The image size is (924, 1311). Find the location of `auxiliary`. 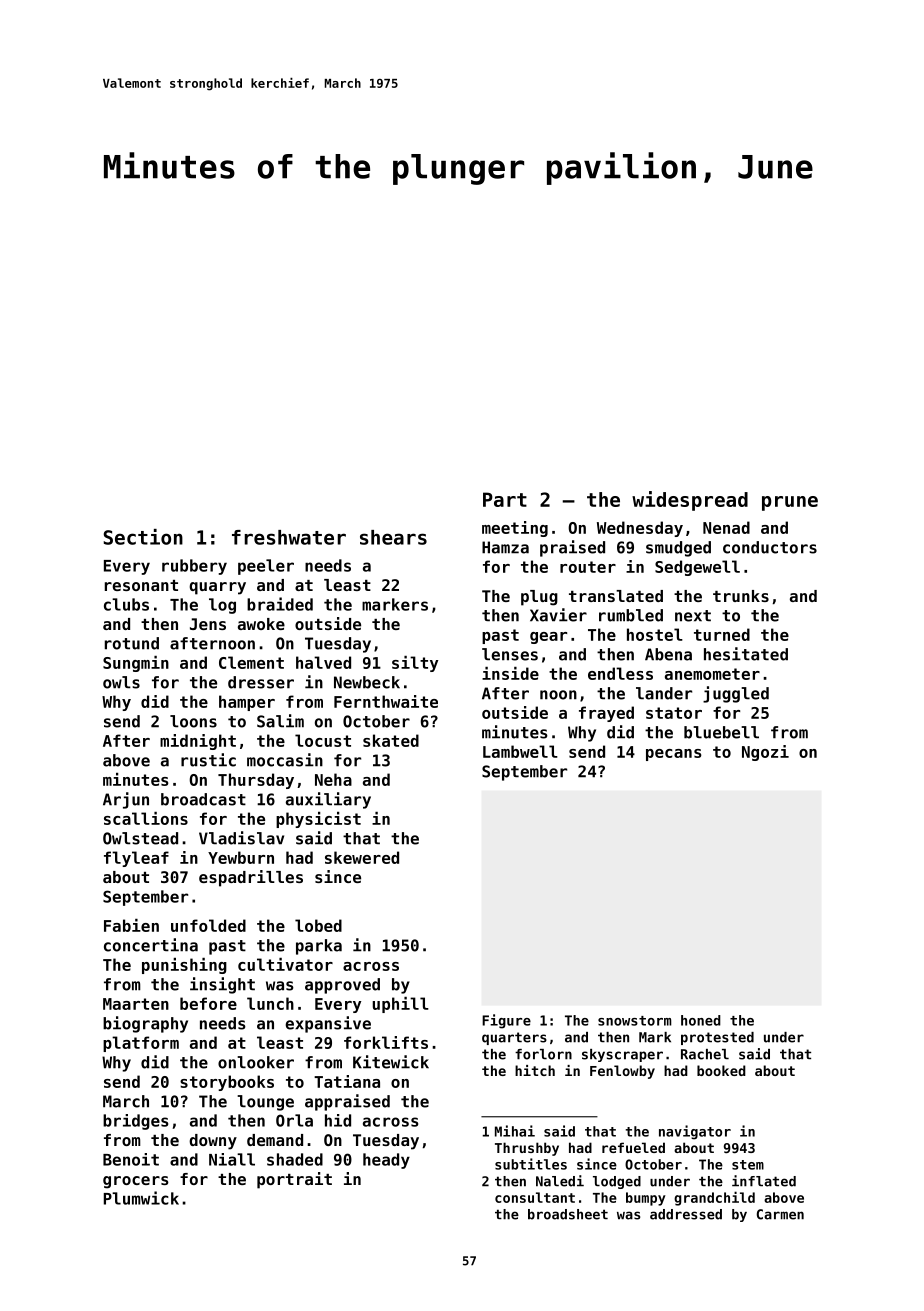

auxiliary is located at coordinates (328, 800).
